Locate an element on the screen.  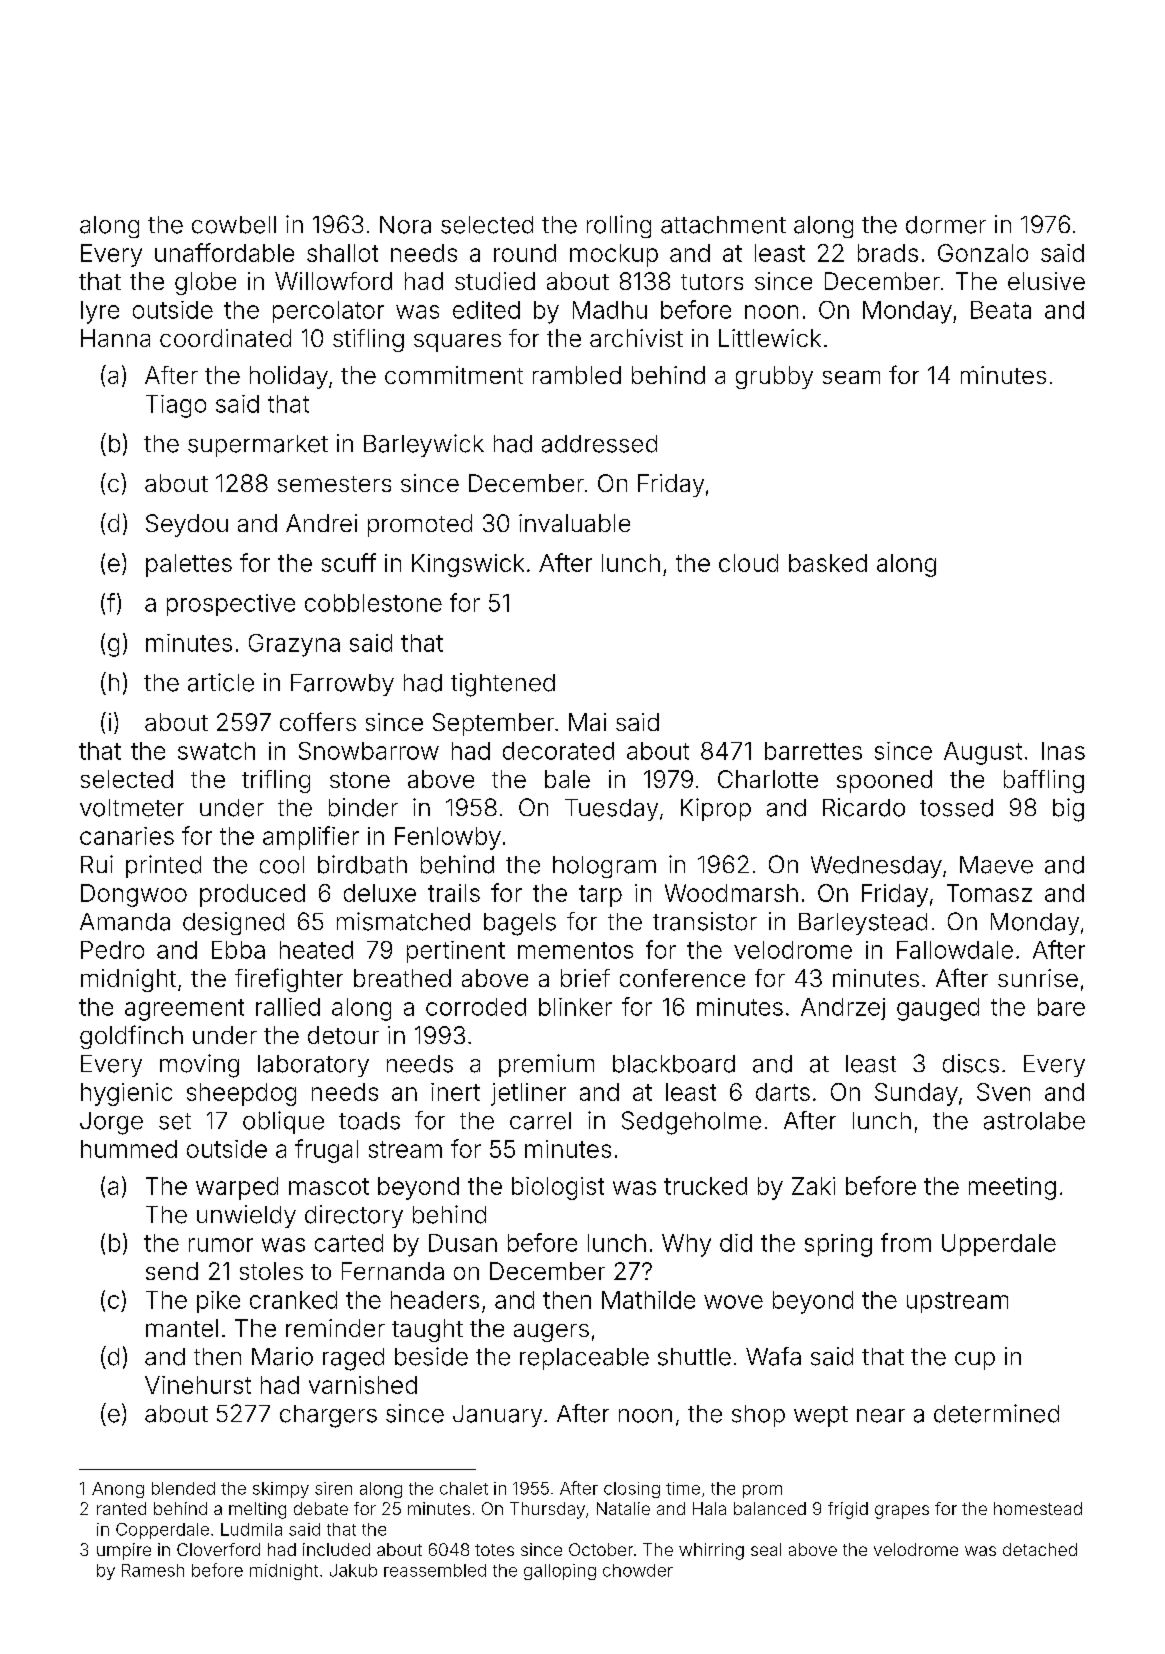
Nora is located at coordinates (405, 225).
